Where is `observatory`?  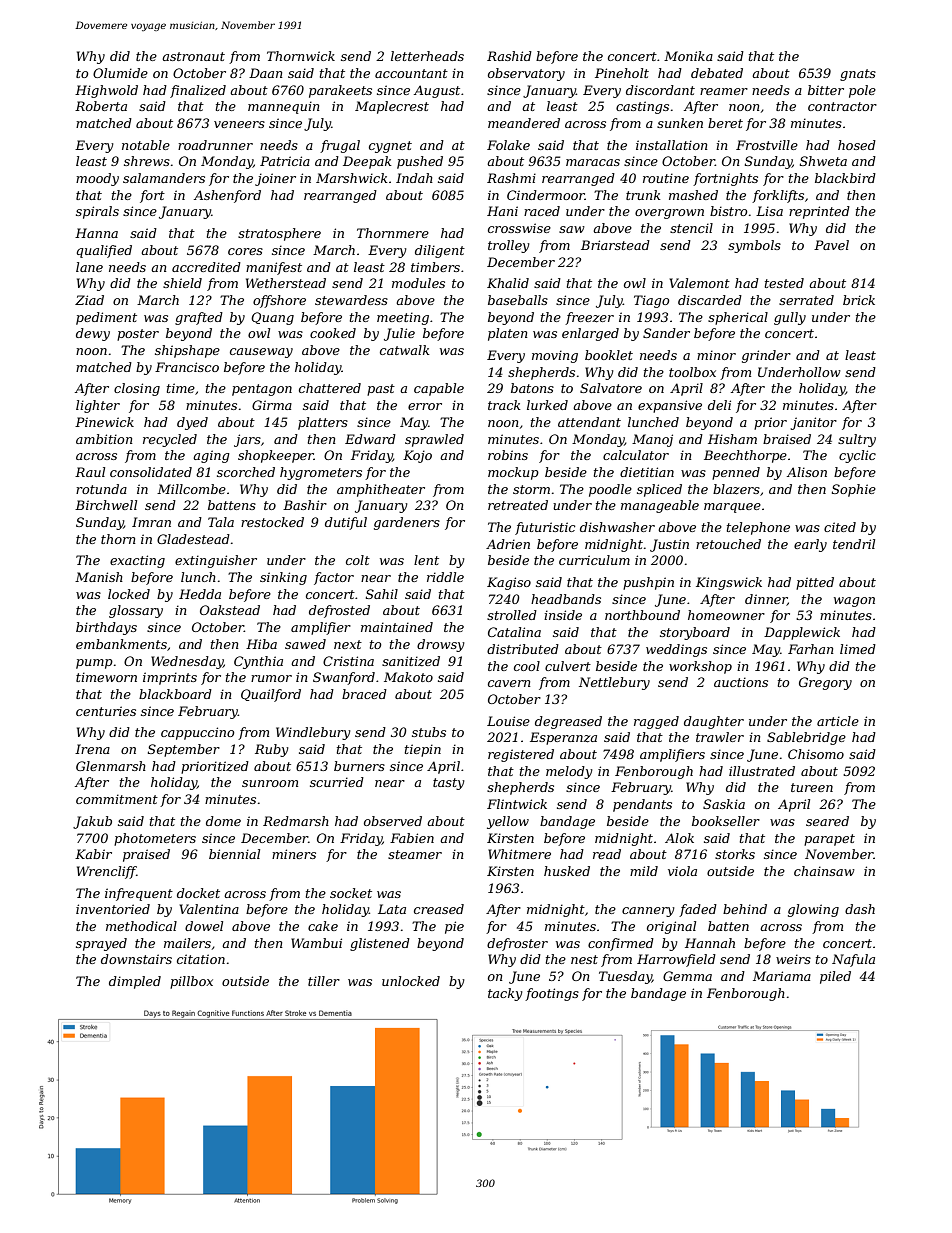
observatory is located at coordinates (526, 74).
